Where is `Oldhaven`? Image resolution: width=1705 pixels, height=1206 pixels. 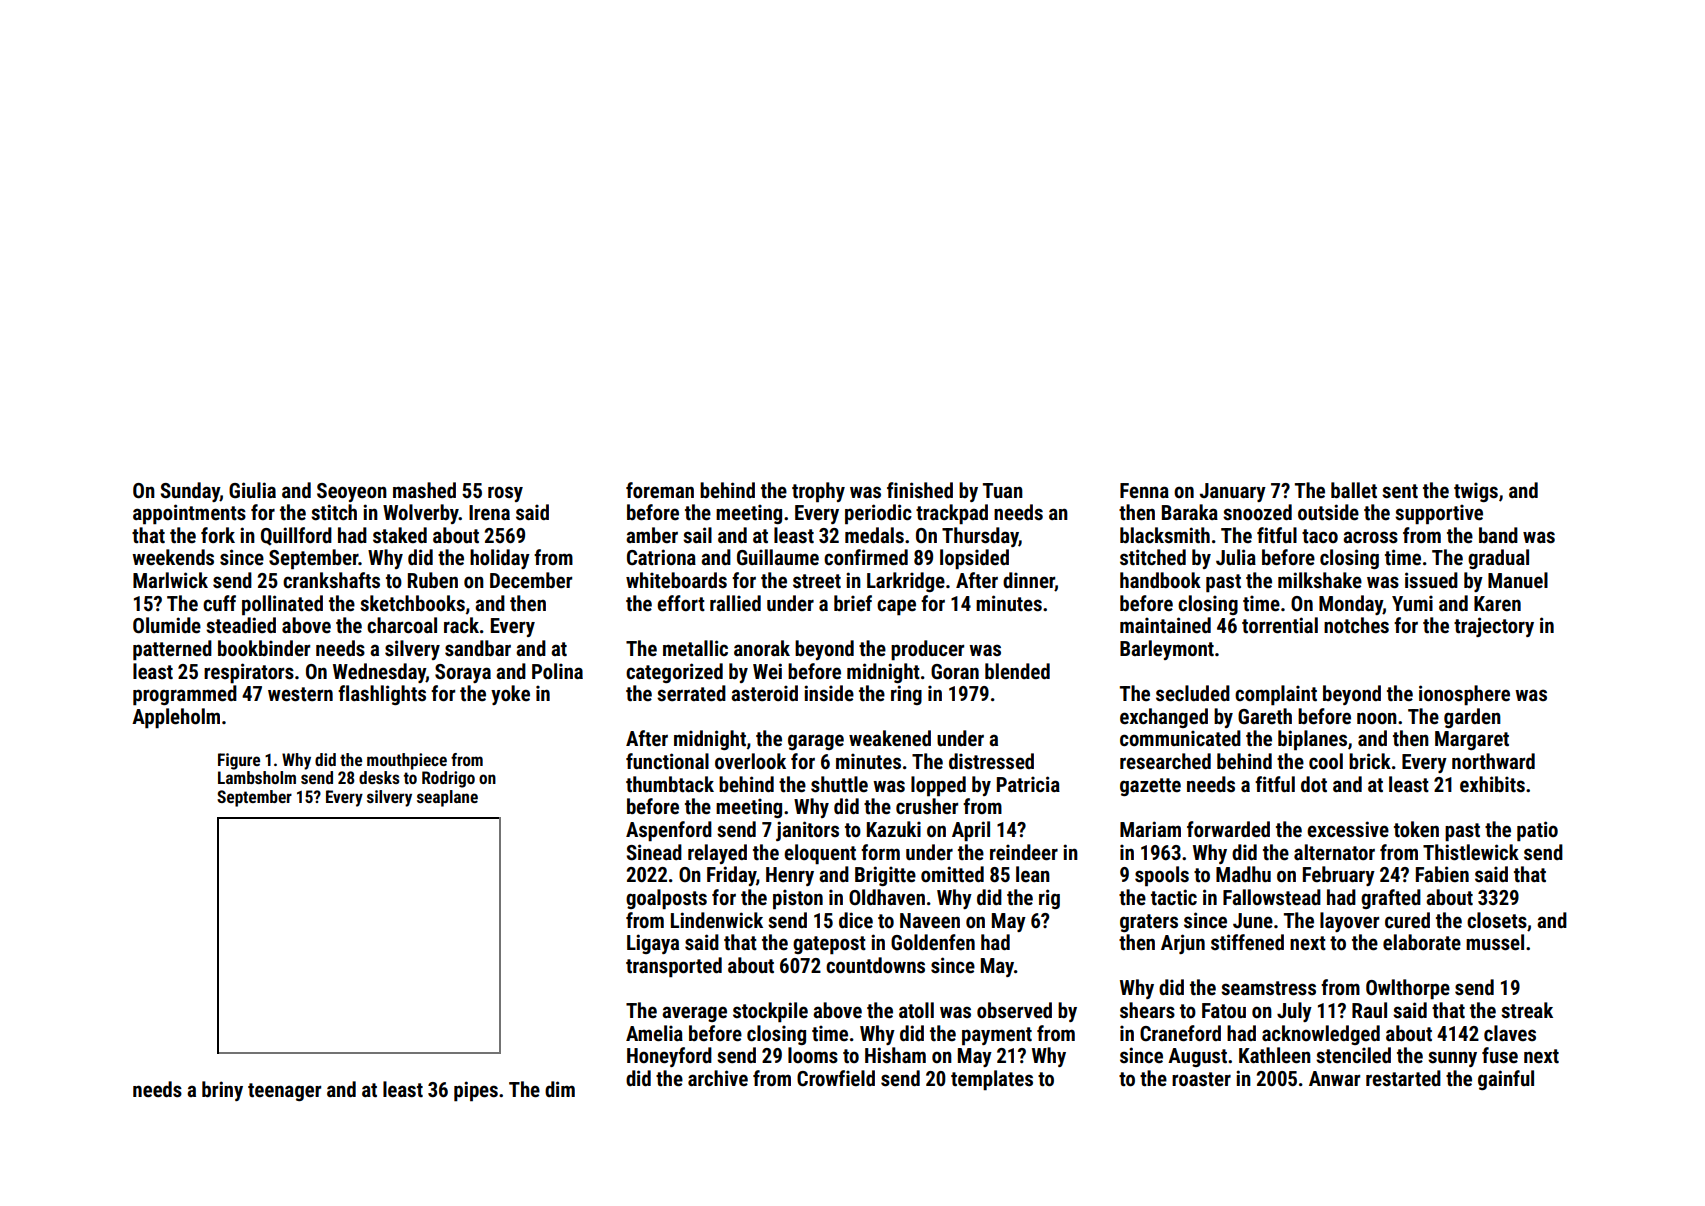
Oldhaven is located at coordinates (887, 897).
